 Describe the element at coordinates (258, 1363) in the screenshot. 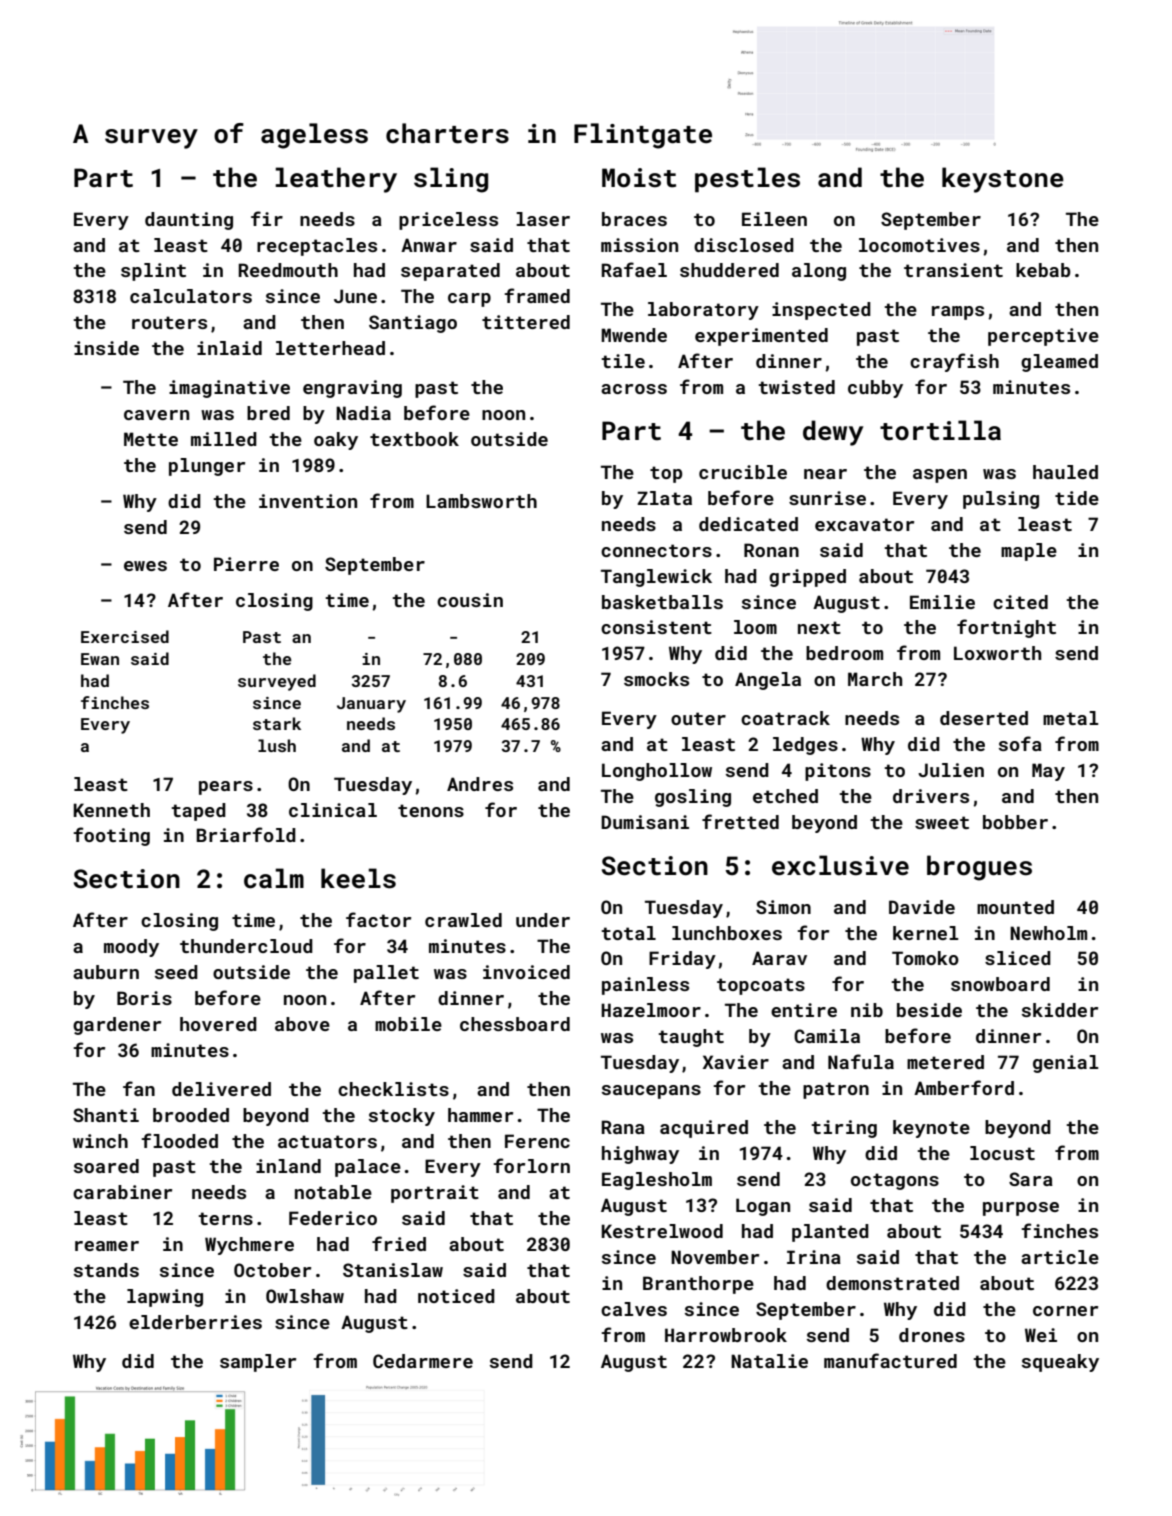

I see `sampler` at that location.
